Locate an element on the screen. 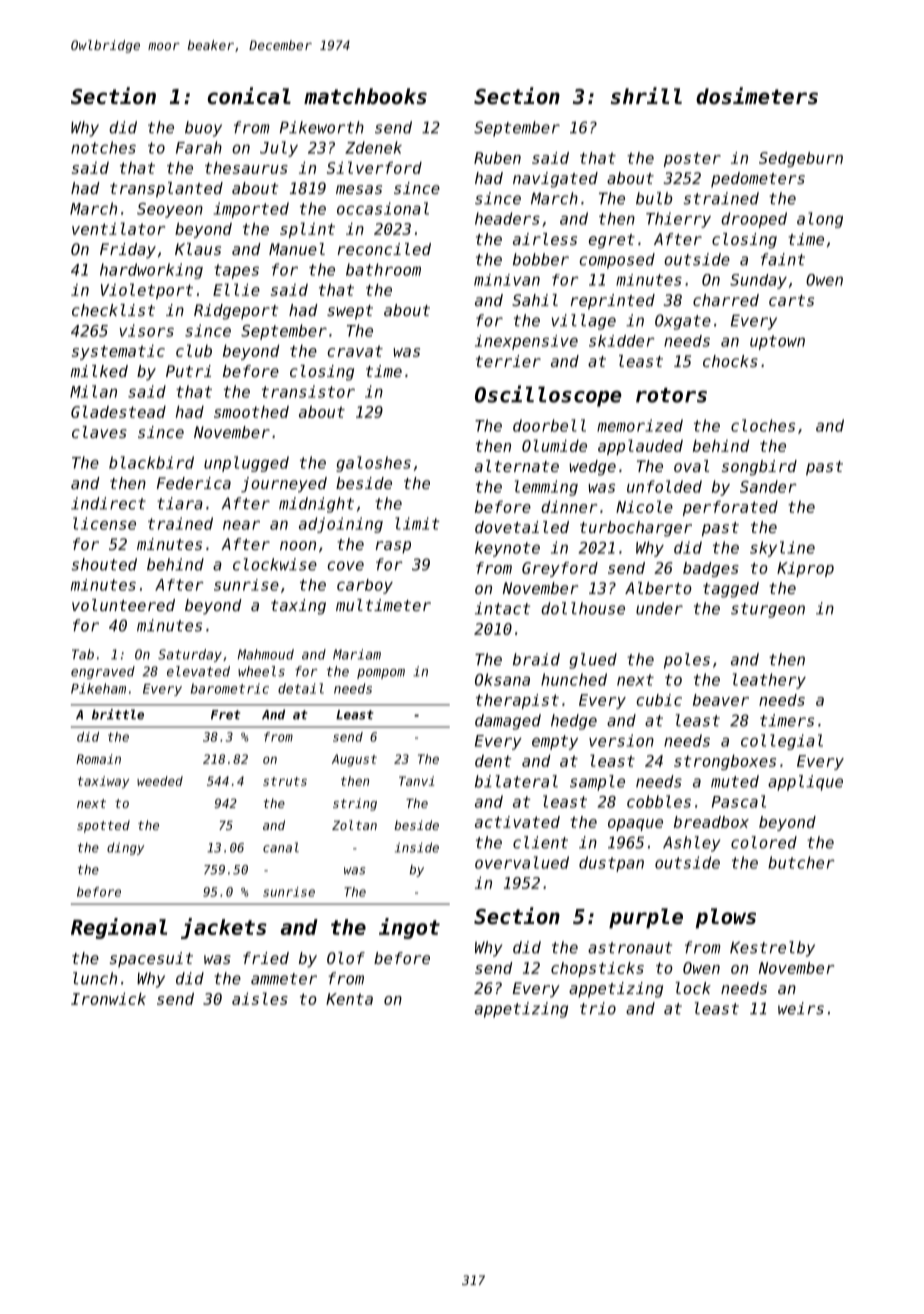 This screenshot has width=924, height=1314. faint is located at coordinates (783, 259).
